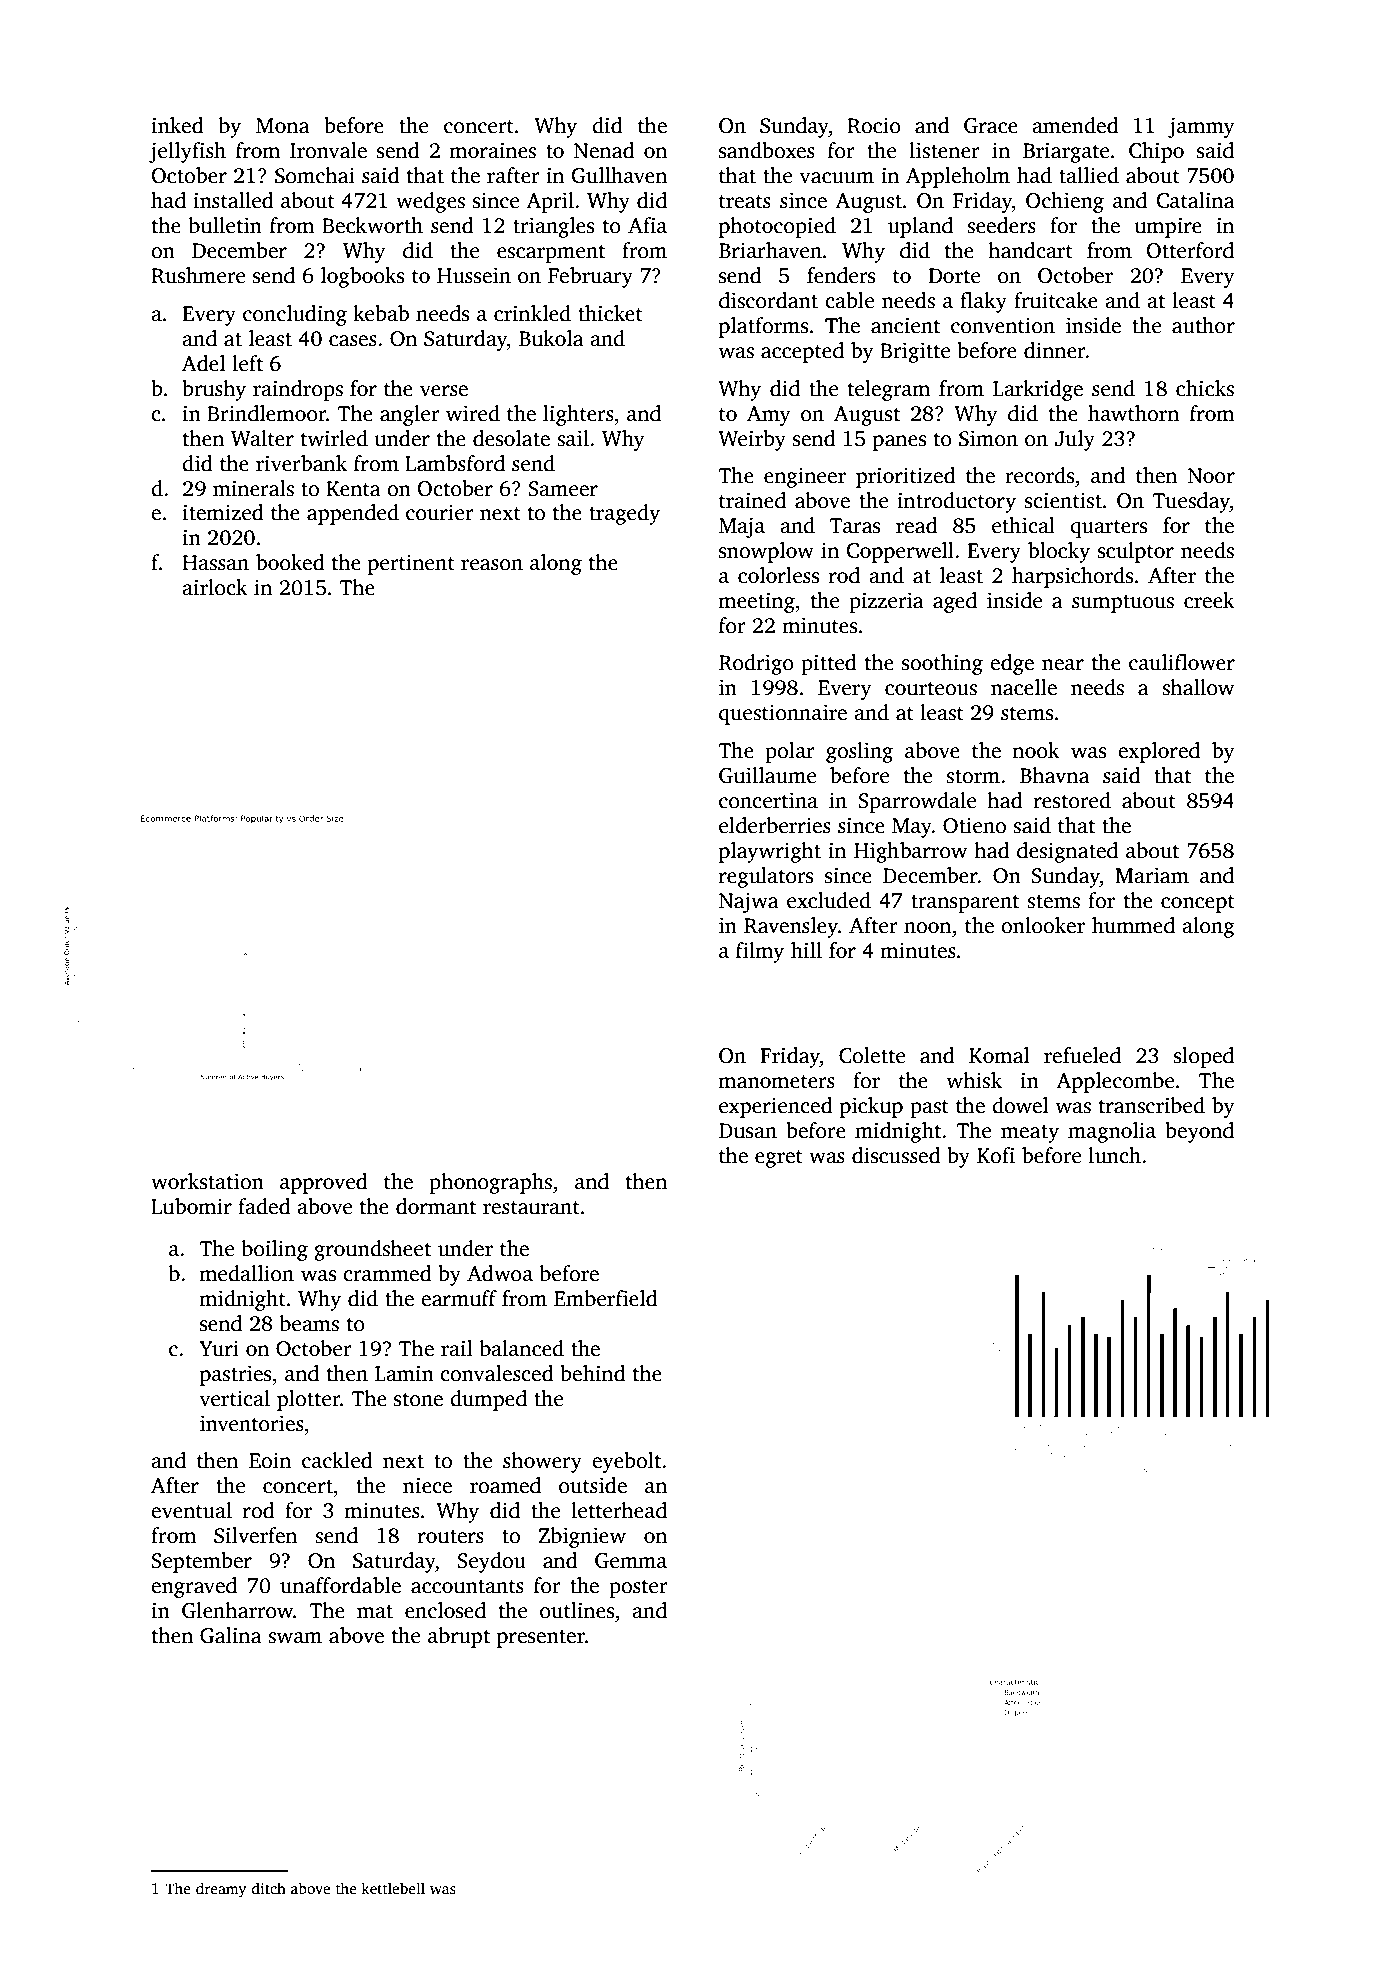 The image size is (1386, 1969). I want to click on accountants, so click(467, 1587).
